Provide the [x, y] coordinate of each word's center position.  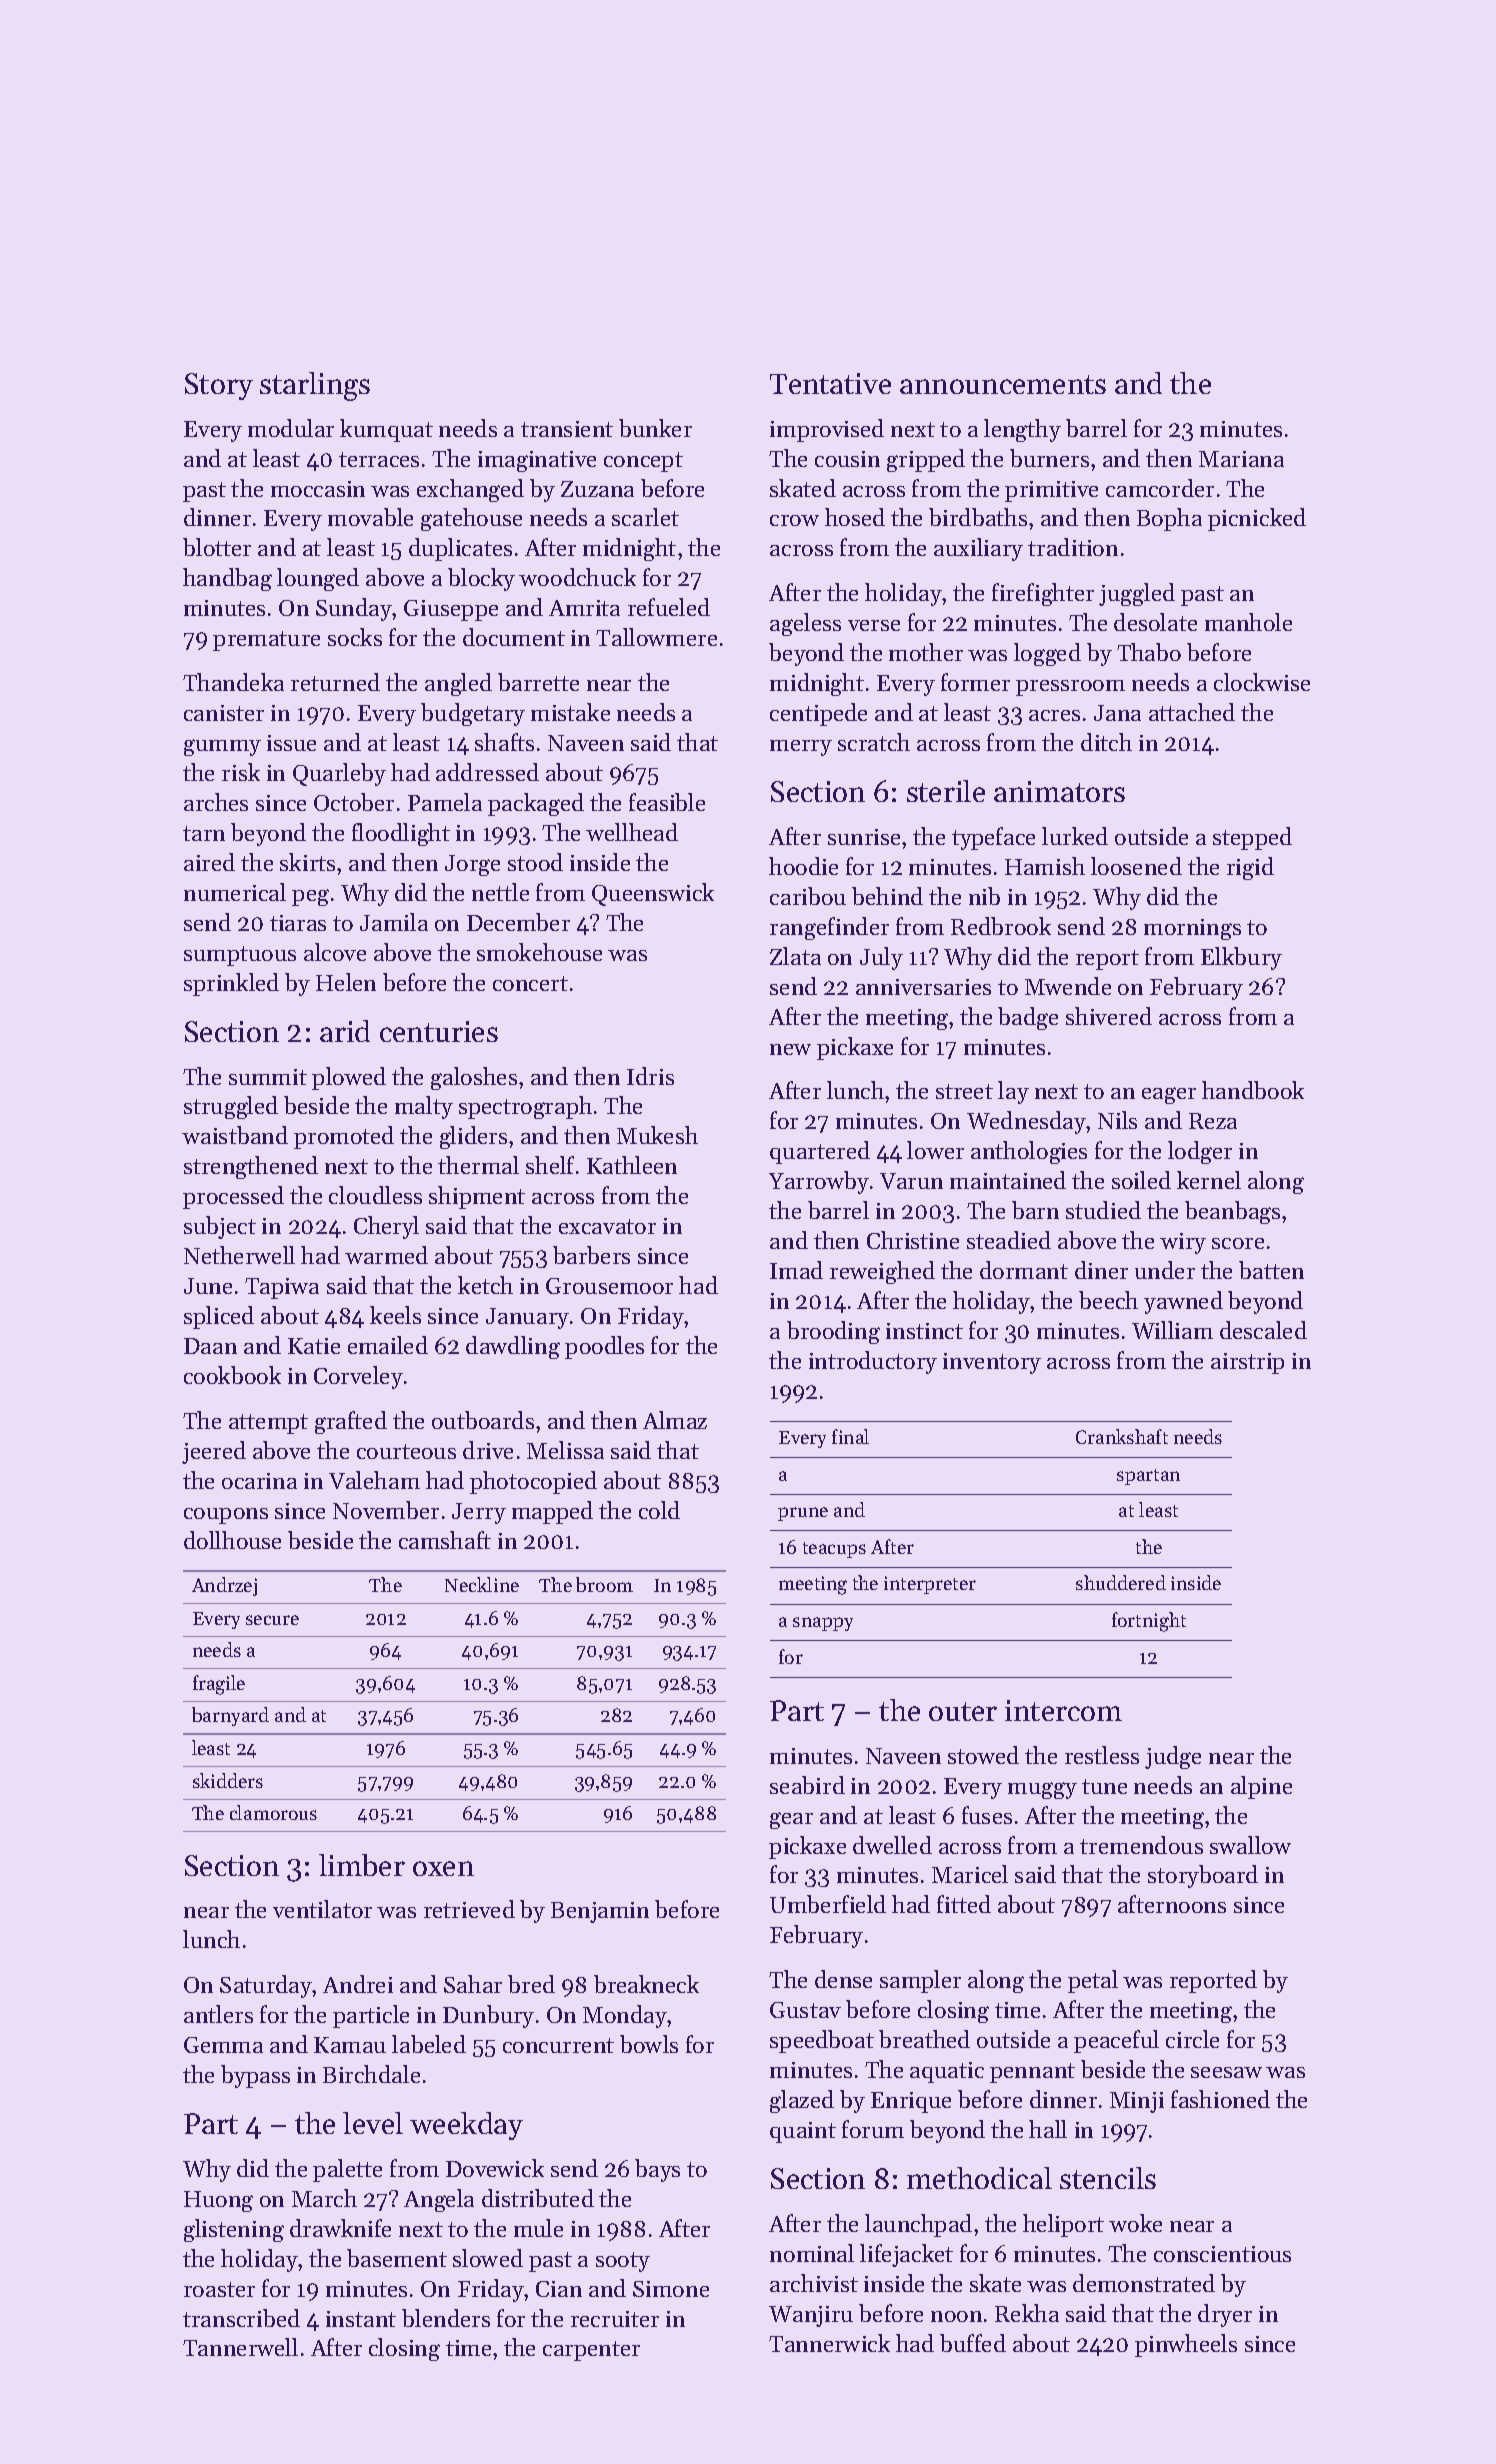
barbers [591, 1255]
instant [361, 2319]
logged [1047, 654]
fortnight [1149, 1622]
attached [1192, 712]
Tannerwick [829, 2343]
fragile [219, 1685]
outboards [483, 1420]
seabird [807, 1785]
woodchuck [577, 577]
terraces [379, 459]
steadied [1009, 1240]
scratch [874, 742]
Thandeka [233, 682]
